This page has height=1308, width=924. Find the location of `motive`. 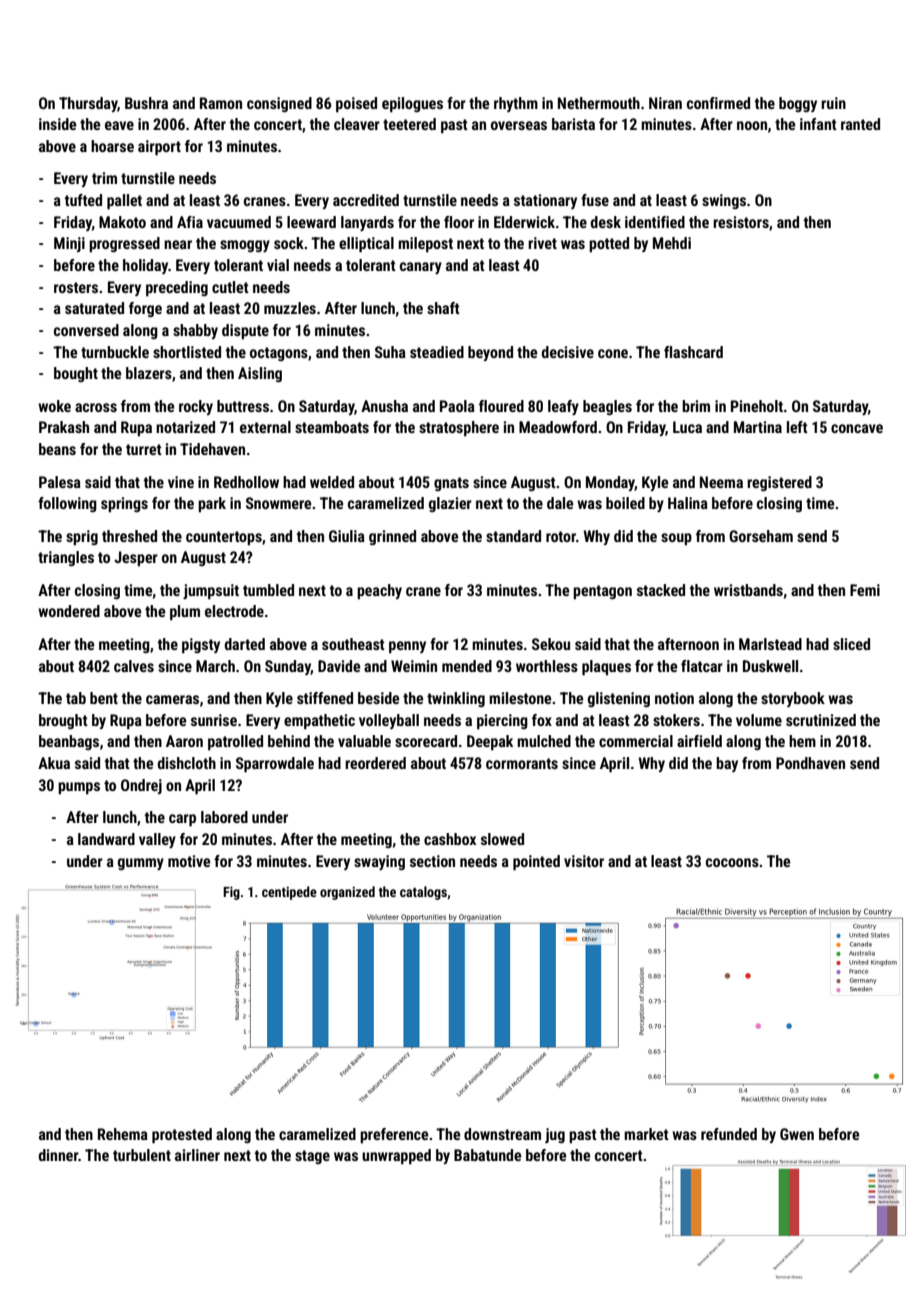

motive is located at coordinates (189, 861).
